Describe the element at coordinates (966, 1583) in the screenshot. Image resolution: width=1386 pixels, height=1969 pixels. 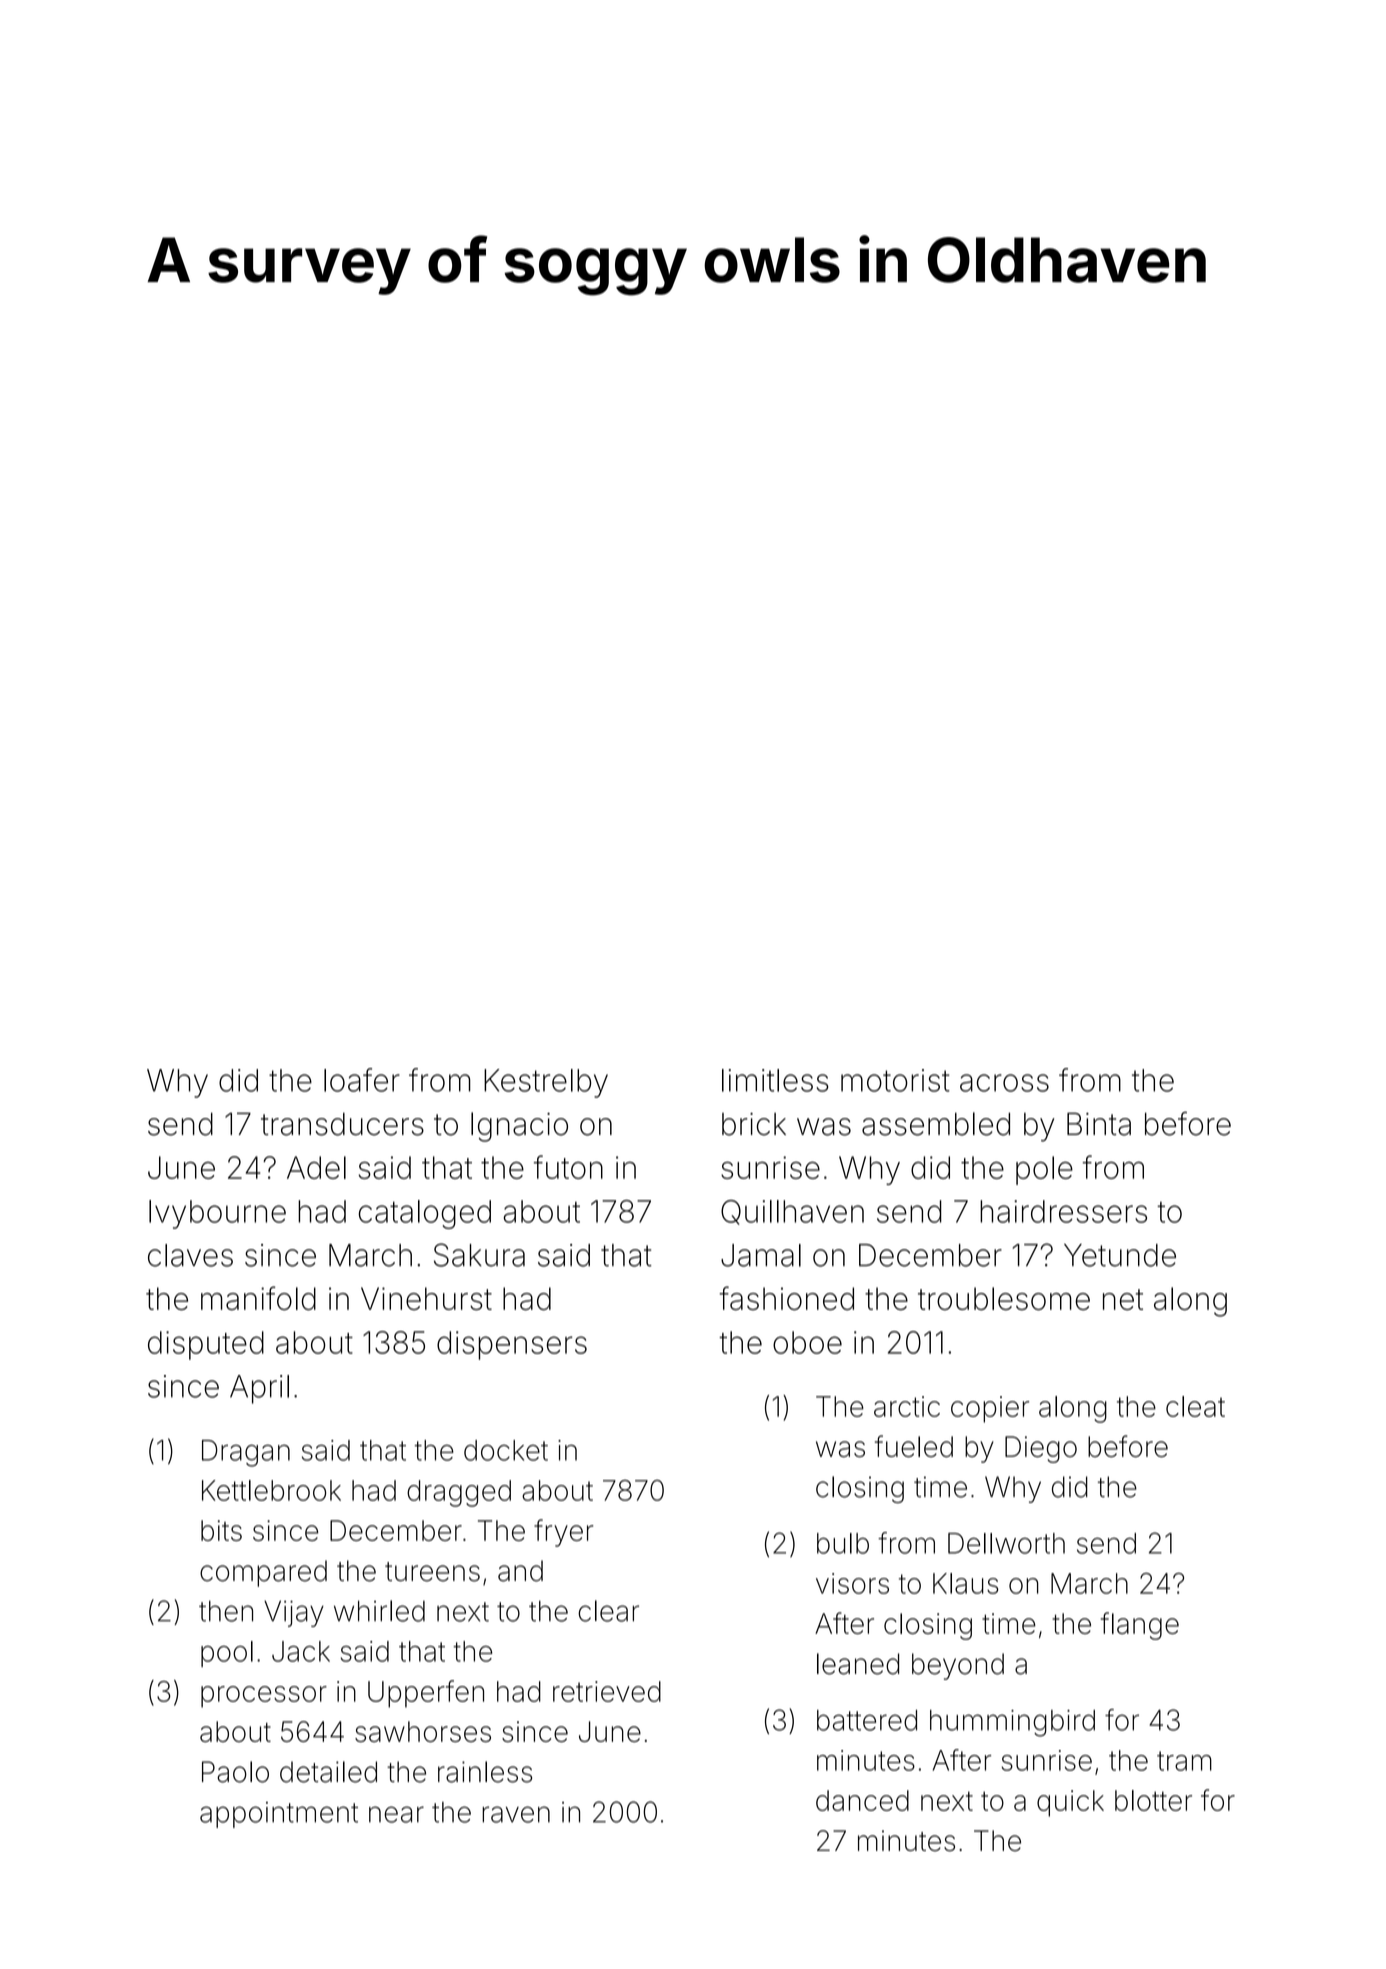
I see `Klaus` at that location.
